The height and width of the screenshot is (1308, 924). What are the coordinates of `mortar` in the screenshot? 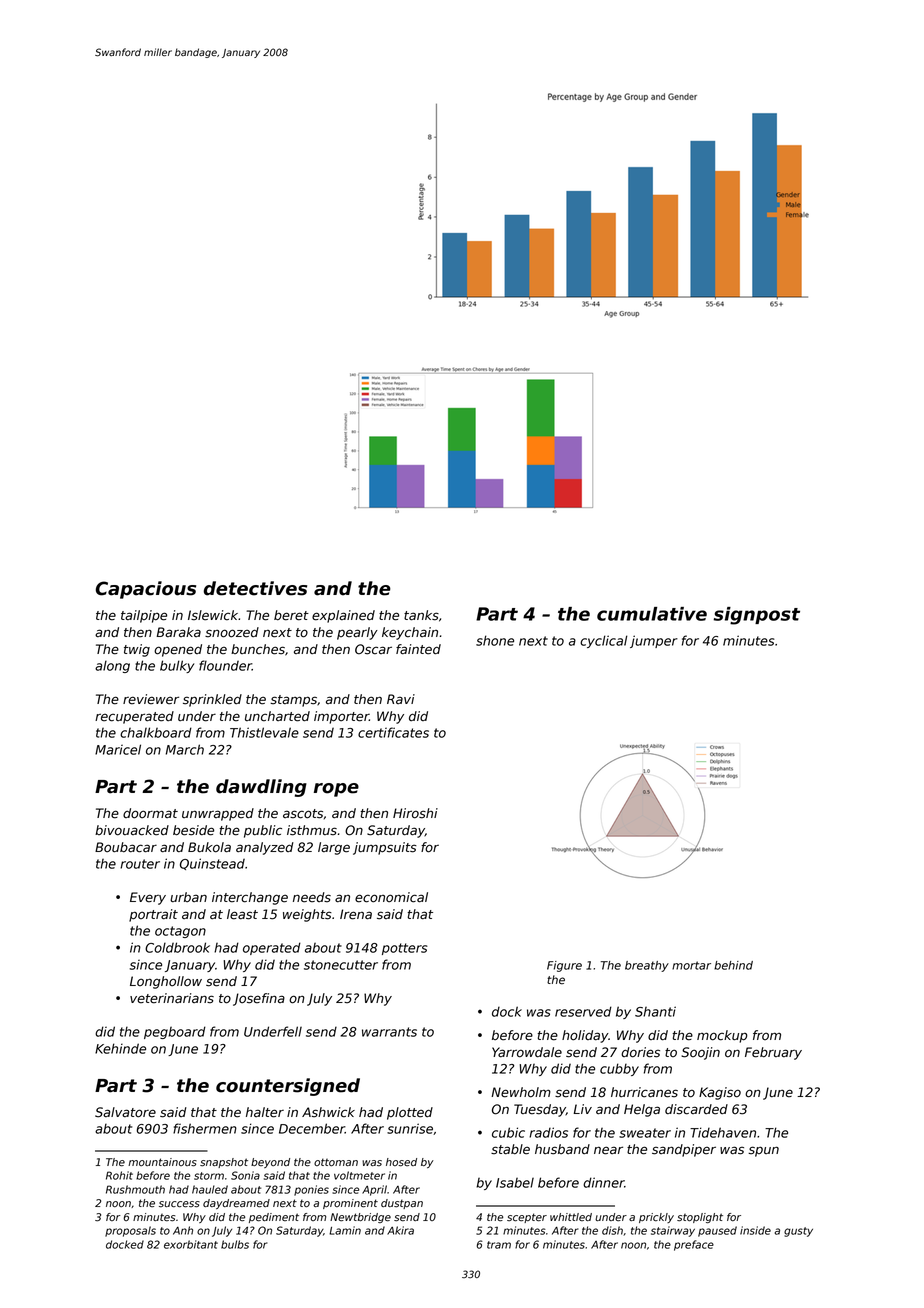 It's located at (691, 965).
